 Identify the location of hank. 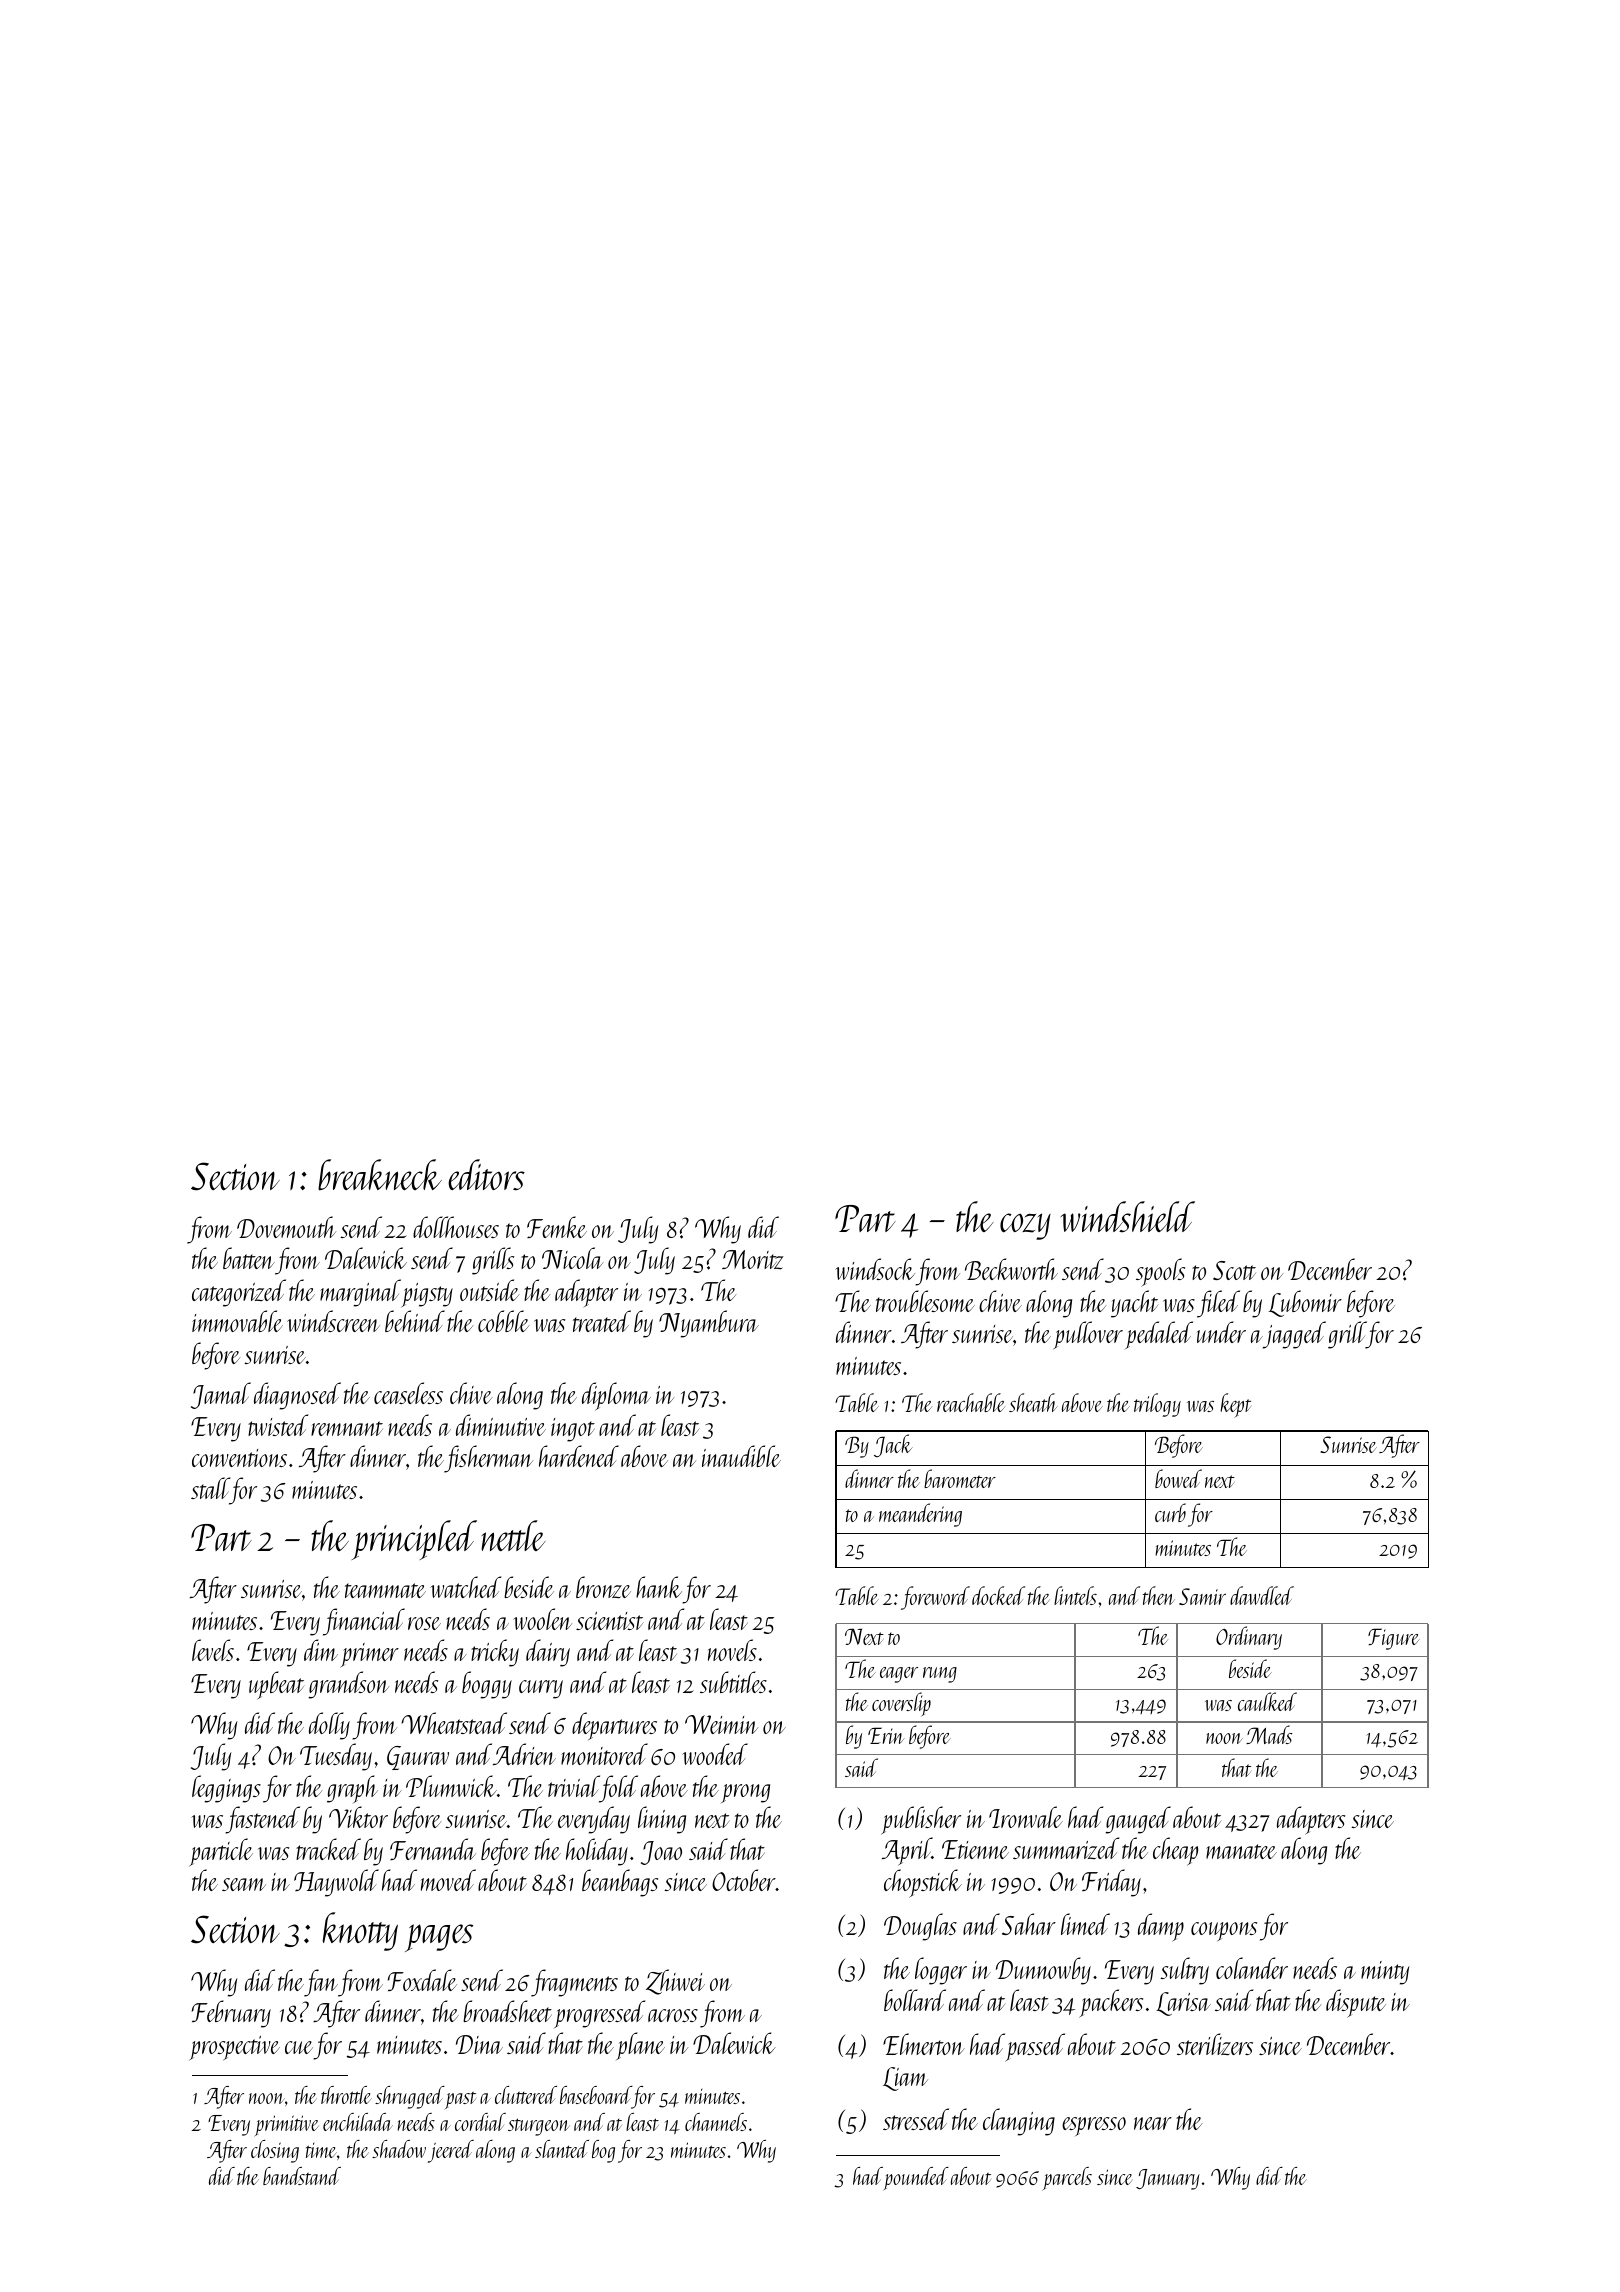
(659, 1587).
